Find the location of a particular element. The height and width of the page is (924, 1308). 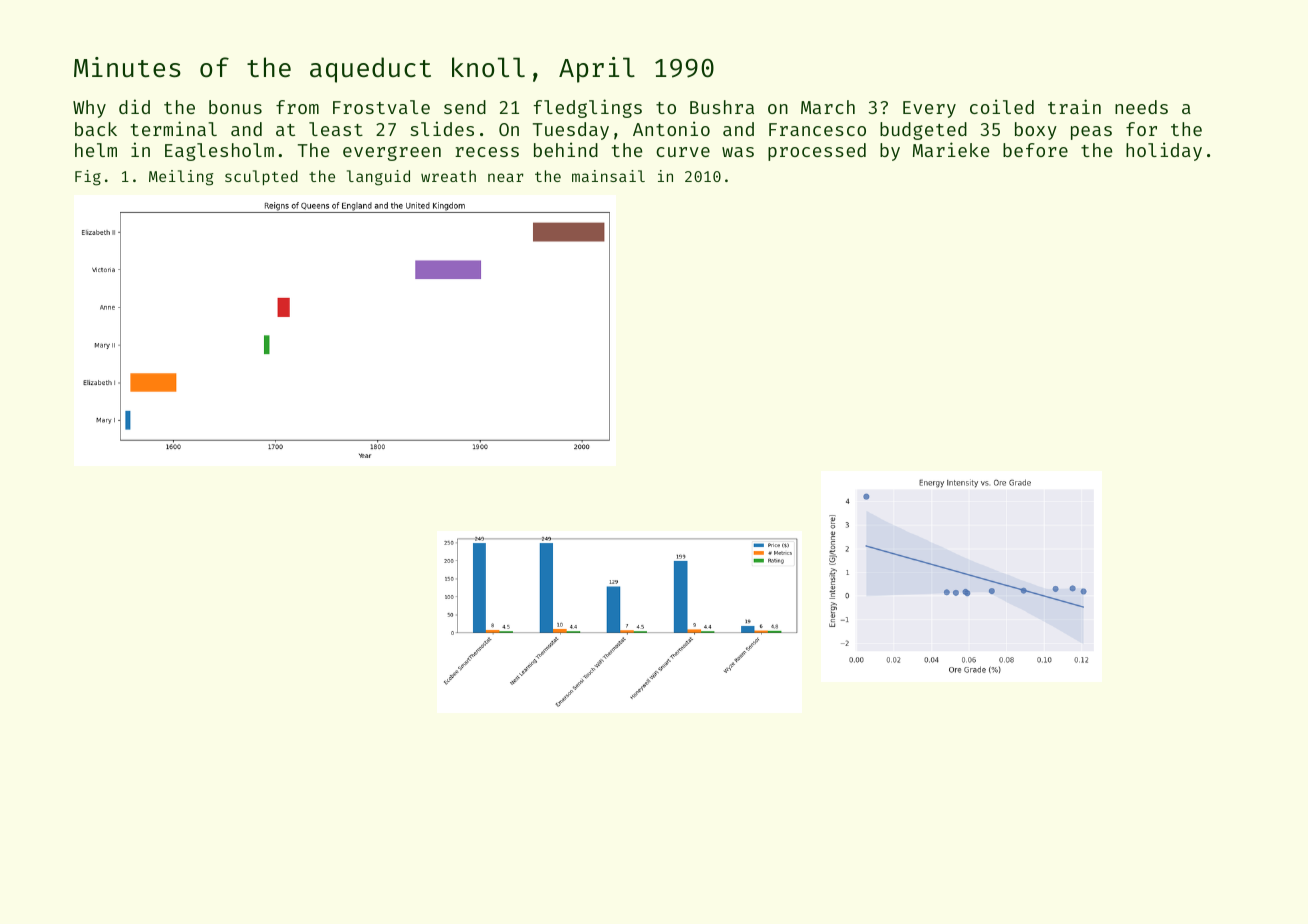

languid is located at coordinates (378, 178).
